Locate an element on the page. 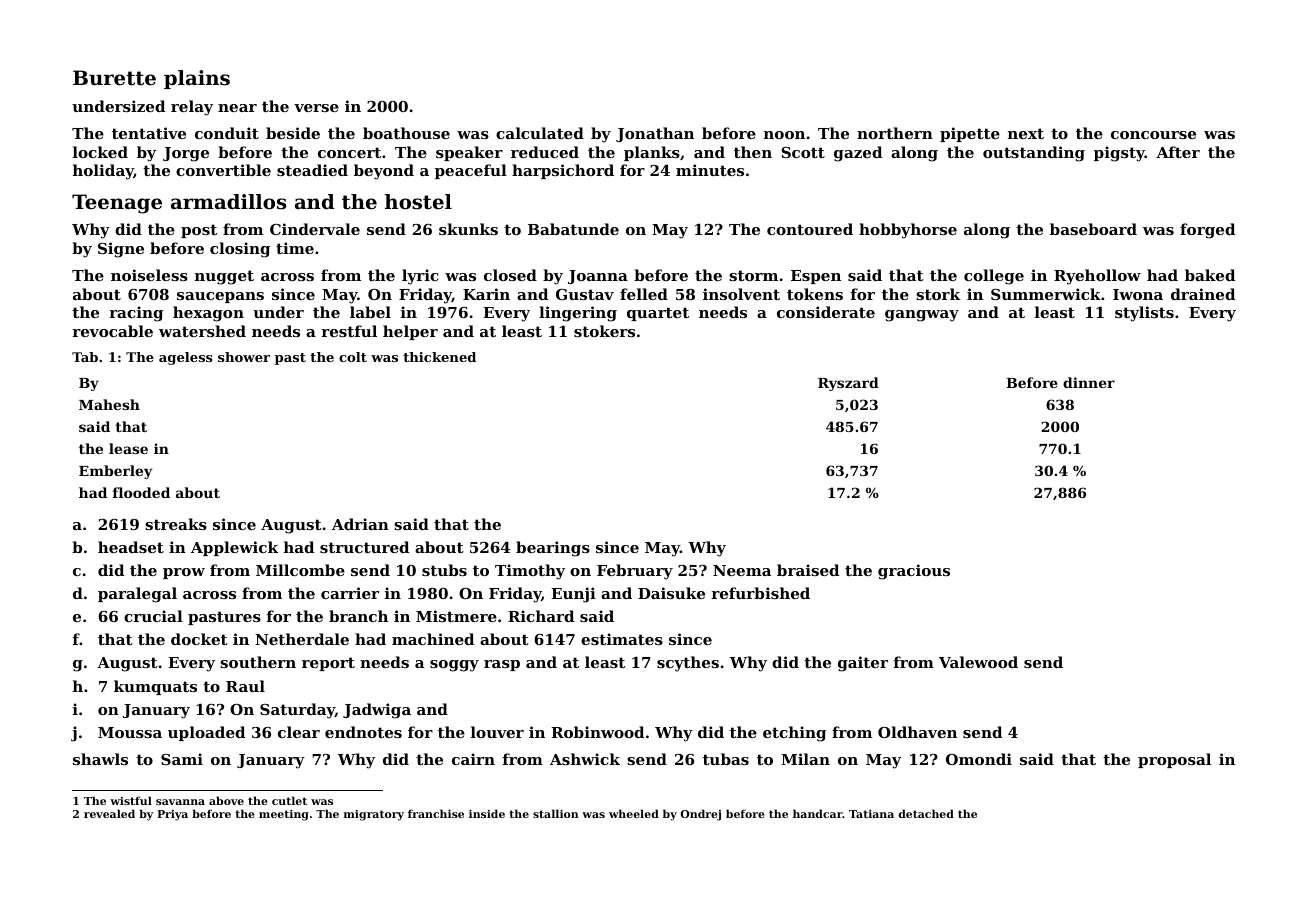  above is located at coordinates (226, 800).
